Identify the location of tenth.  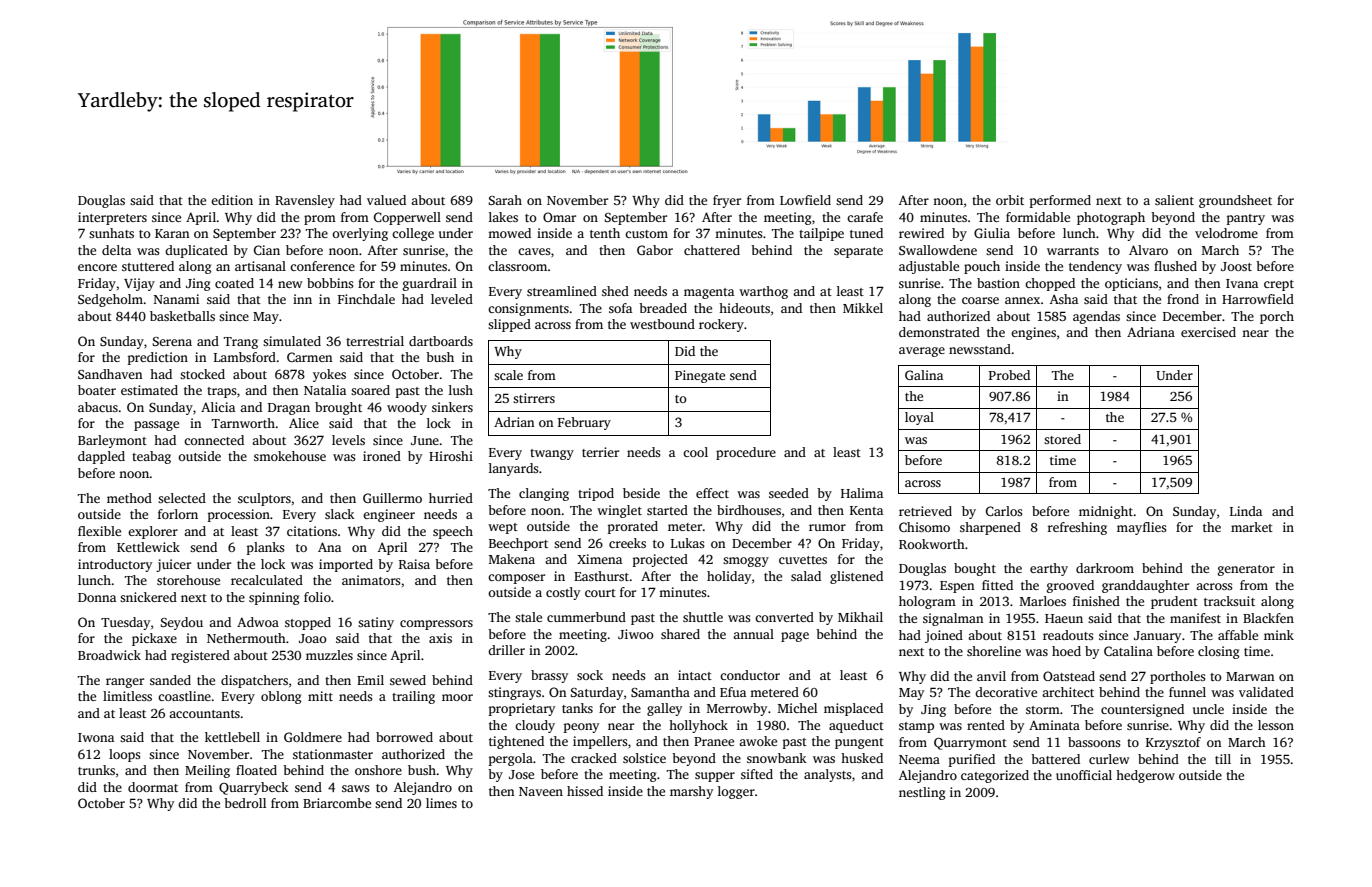
(605, 233).
